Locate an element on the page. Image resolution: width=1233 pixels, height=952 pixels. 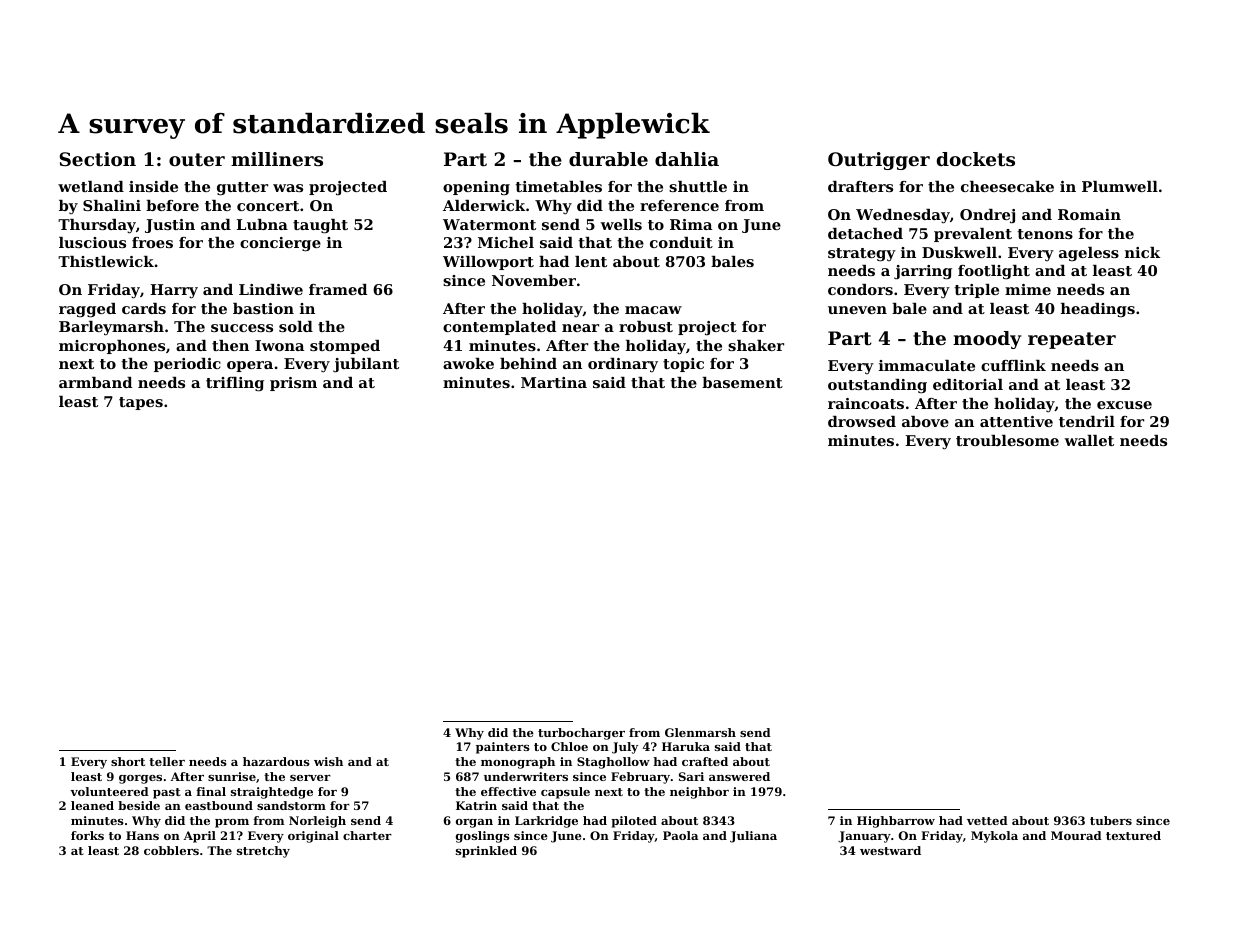
headings is located at coordinates (1098, 310).
